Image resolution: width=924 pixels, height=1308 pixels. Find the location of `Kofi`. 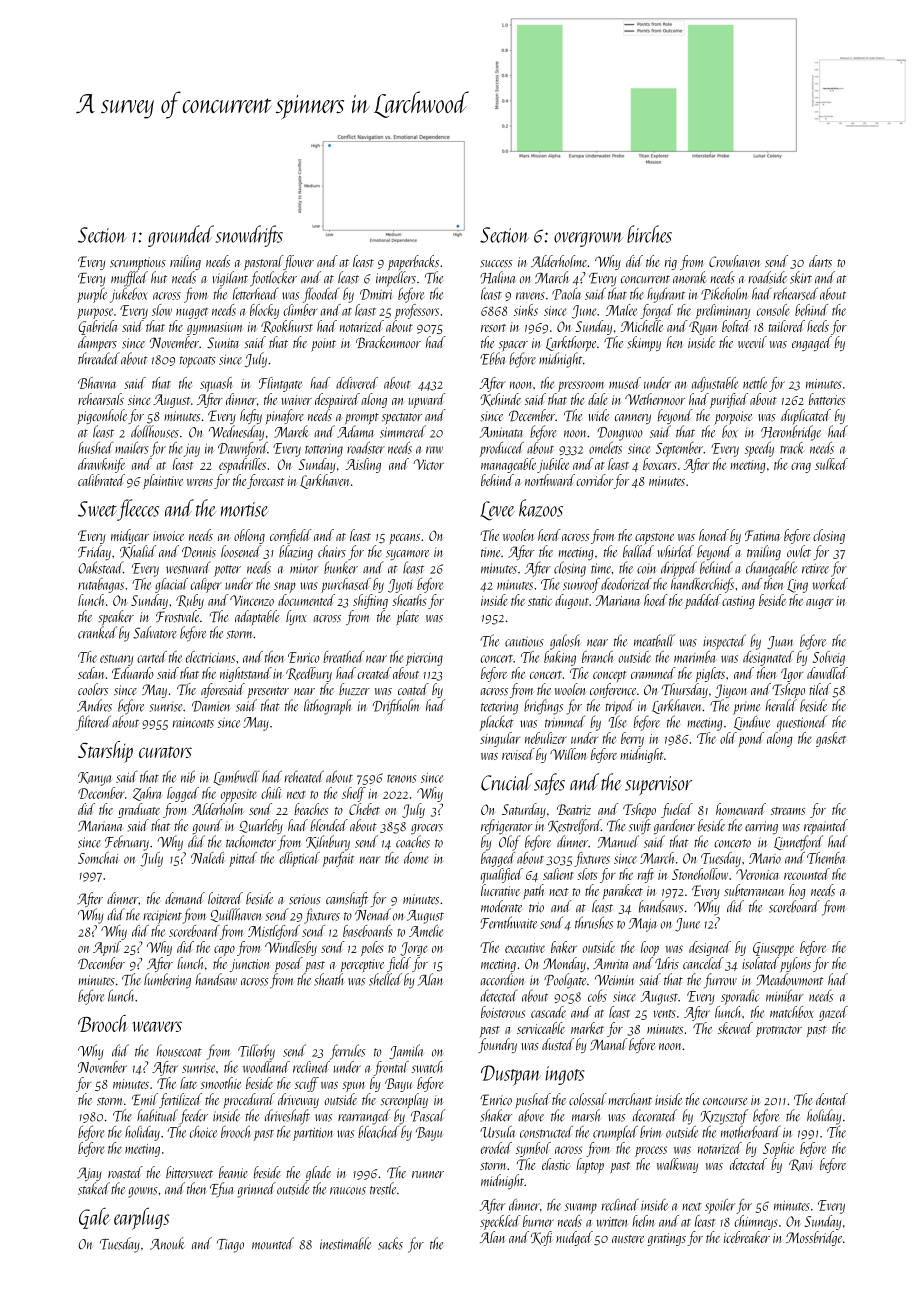

Kofi is located at coordinates (541, 1238).
